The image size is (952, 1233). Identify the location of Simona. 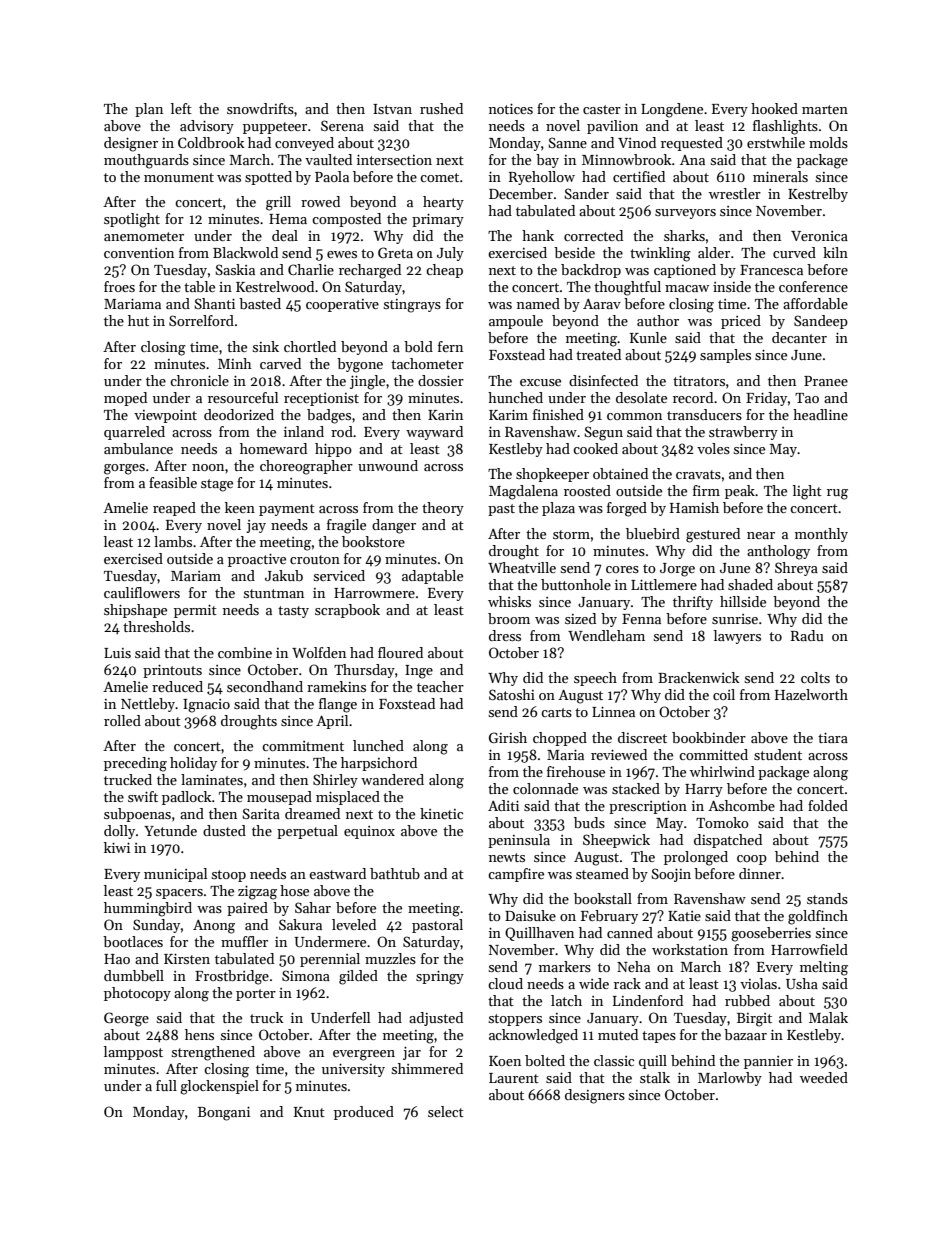
(306, 975).
